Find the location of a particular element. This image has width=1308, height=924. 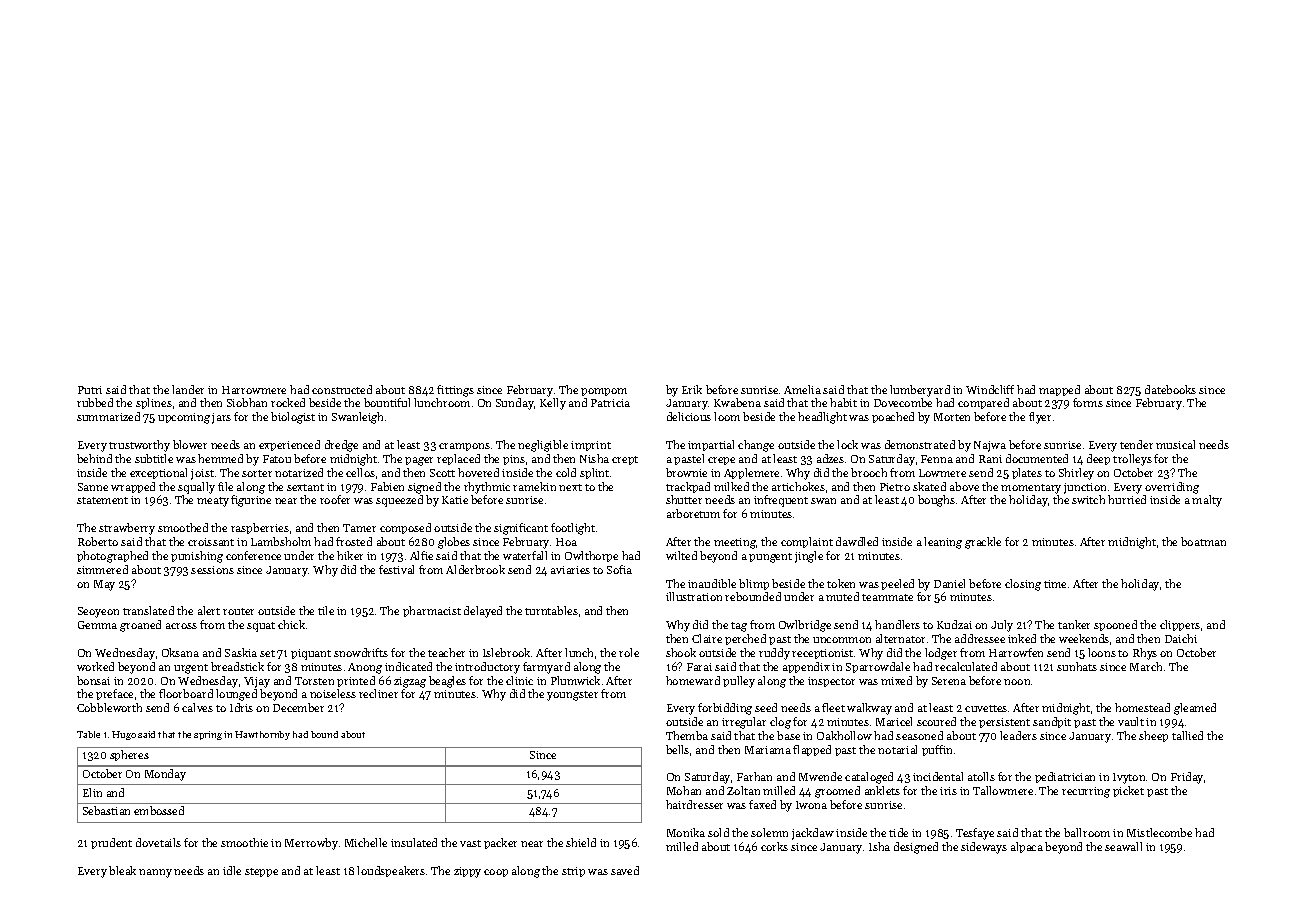

pungent is located at coordinates (770, 558).
